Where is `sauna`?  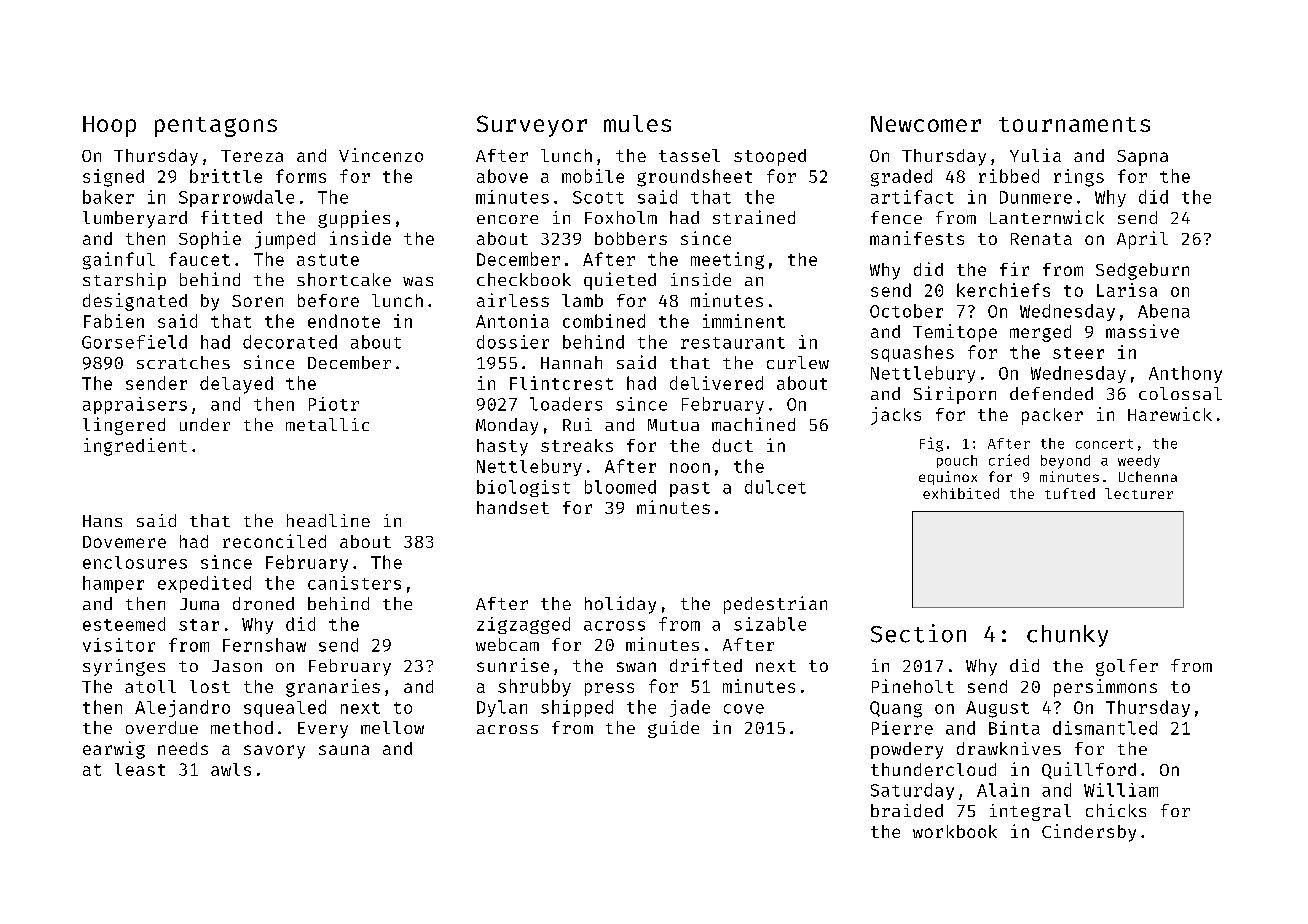
sauna is located at coordinates (344, 750).
